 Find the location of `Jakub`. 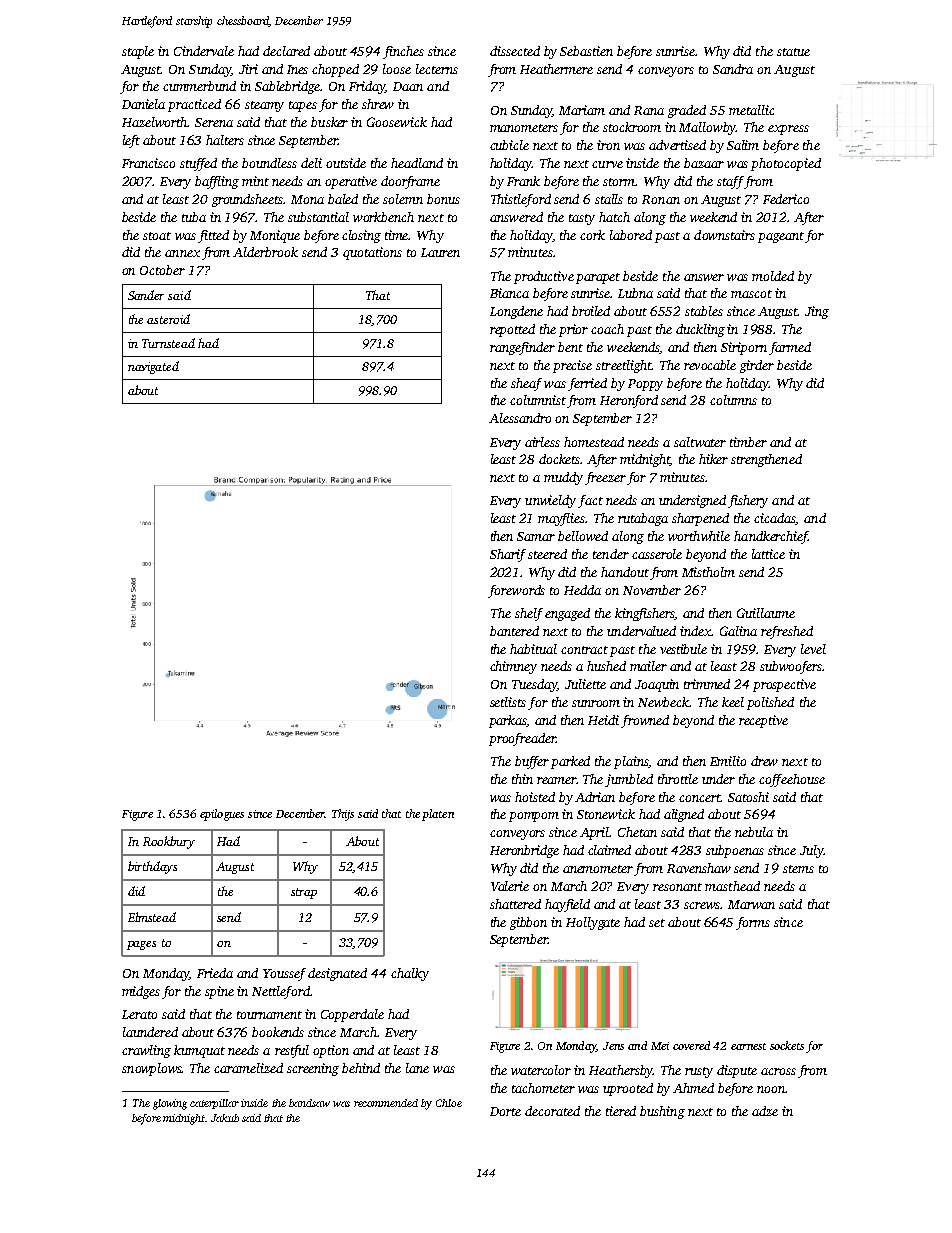

Jakub is located at coordinates (225, 1118).
